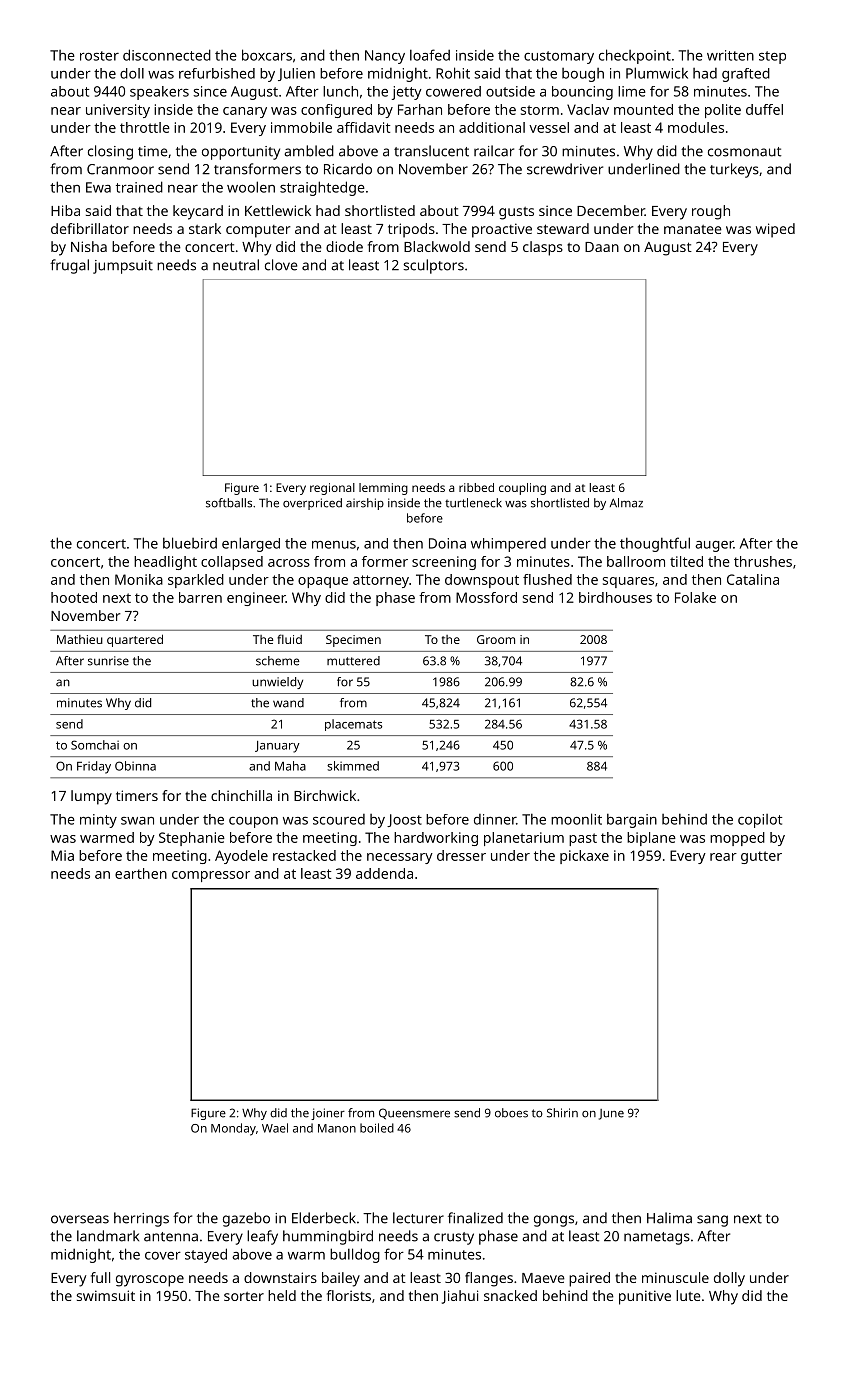 The width and height of the screenshot is (849, 1400). I want to click on gutter, so click(761, 857).
